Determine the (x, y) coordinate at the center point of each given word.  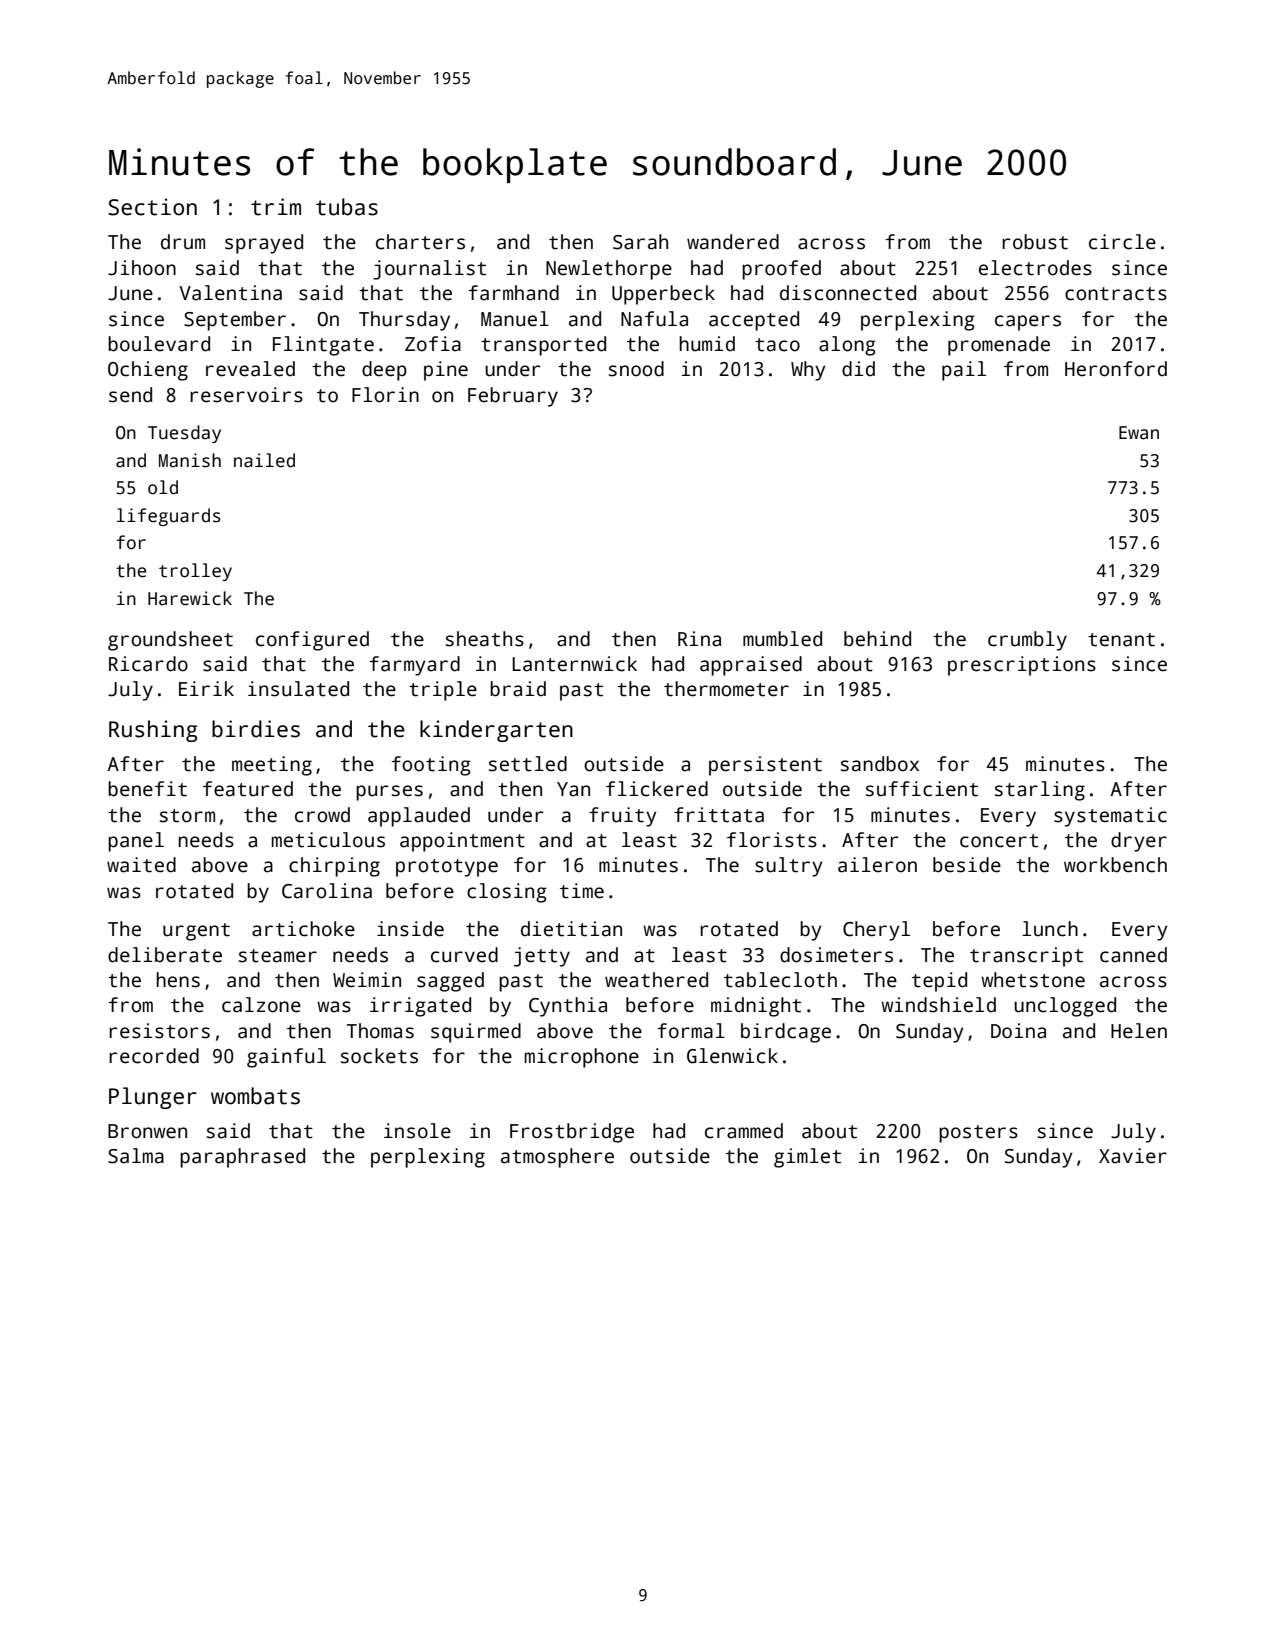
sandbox (880, 764)
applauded (419, 817)
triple (443, 691)
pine (446, 371)
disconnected (848, 293)
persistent (765, 766)
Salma (136, 1156)
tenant (1121, 640)
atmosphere (557, 1158)
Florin (385, 395)
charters (420, 242)
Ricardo (148, 664)
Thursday (404, 321)
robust (1035, 242)
